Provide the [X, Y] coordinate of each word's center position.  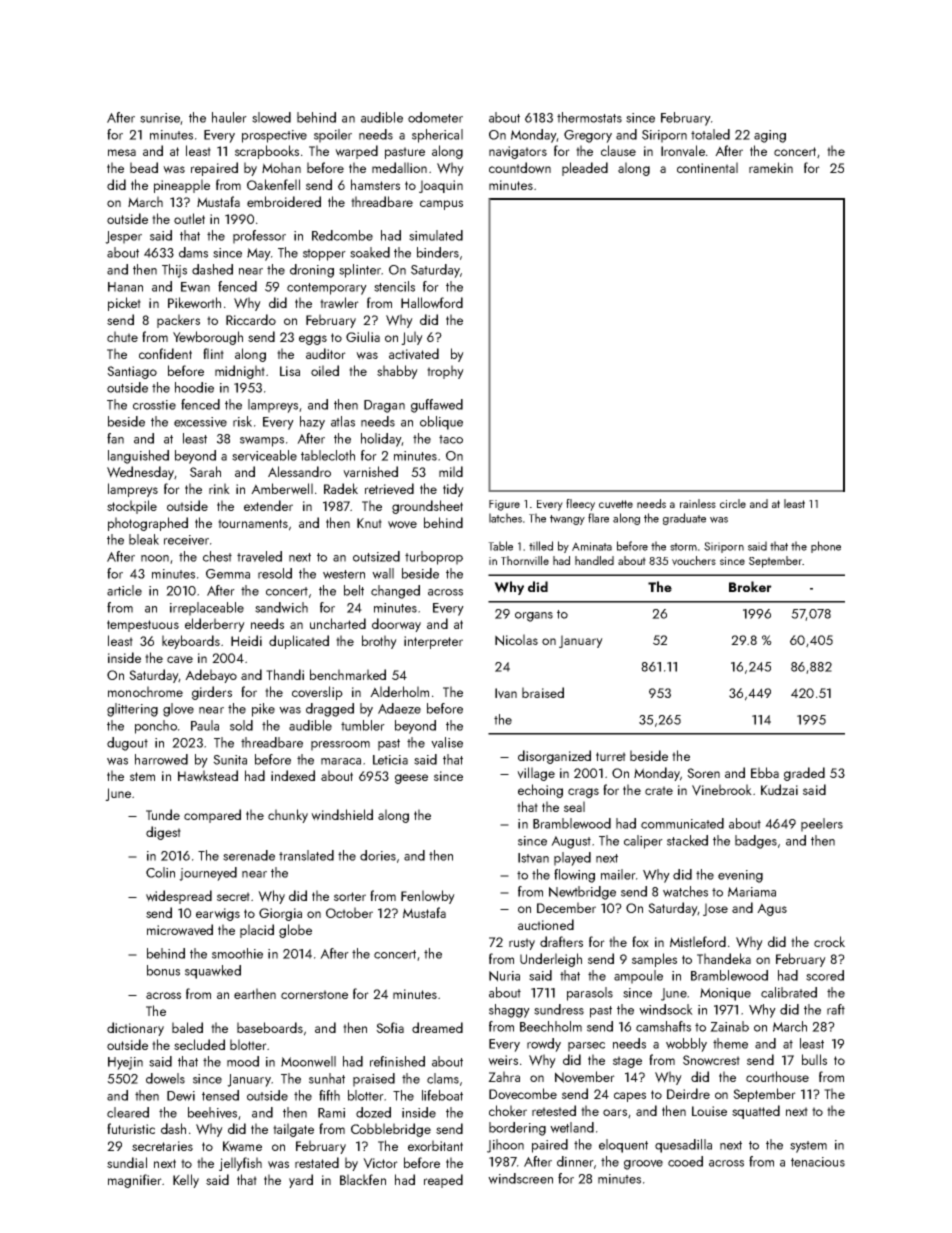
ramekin [771, 167]
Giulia [363, 336]
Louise [709, 1111]
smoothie [237, 953]
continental [707, 167]
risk [242, 421]
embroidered [284, 201]
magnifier [135, 1181]
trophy [445, 372]
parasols [590, 994]
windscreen [520, 1178]
